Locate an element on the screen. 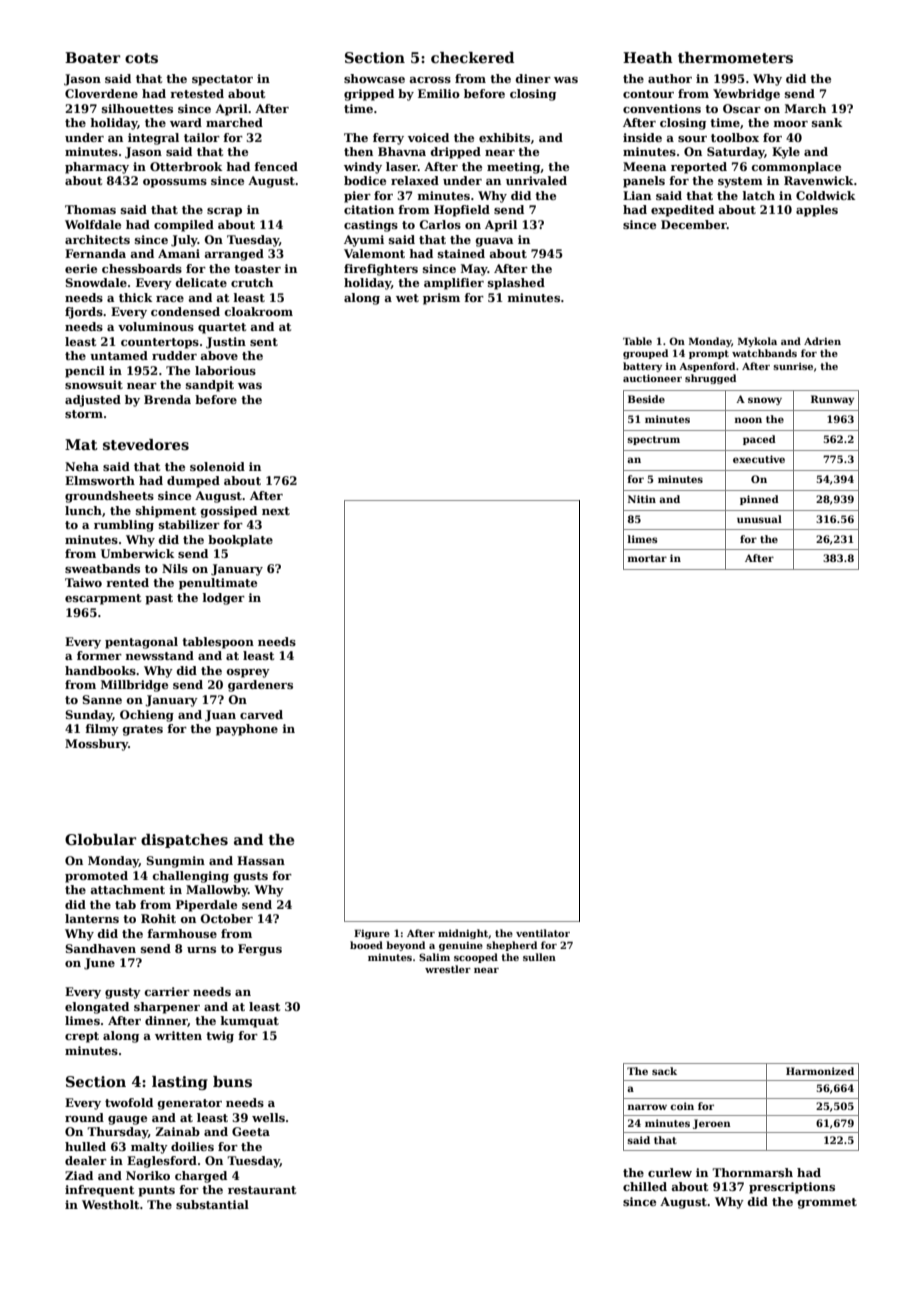 This screenshot has width=924, height=1308. ventilator is located at coordinates (543, 933).
